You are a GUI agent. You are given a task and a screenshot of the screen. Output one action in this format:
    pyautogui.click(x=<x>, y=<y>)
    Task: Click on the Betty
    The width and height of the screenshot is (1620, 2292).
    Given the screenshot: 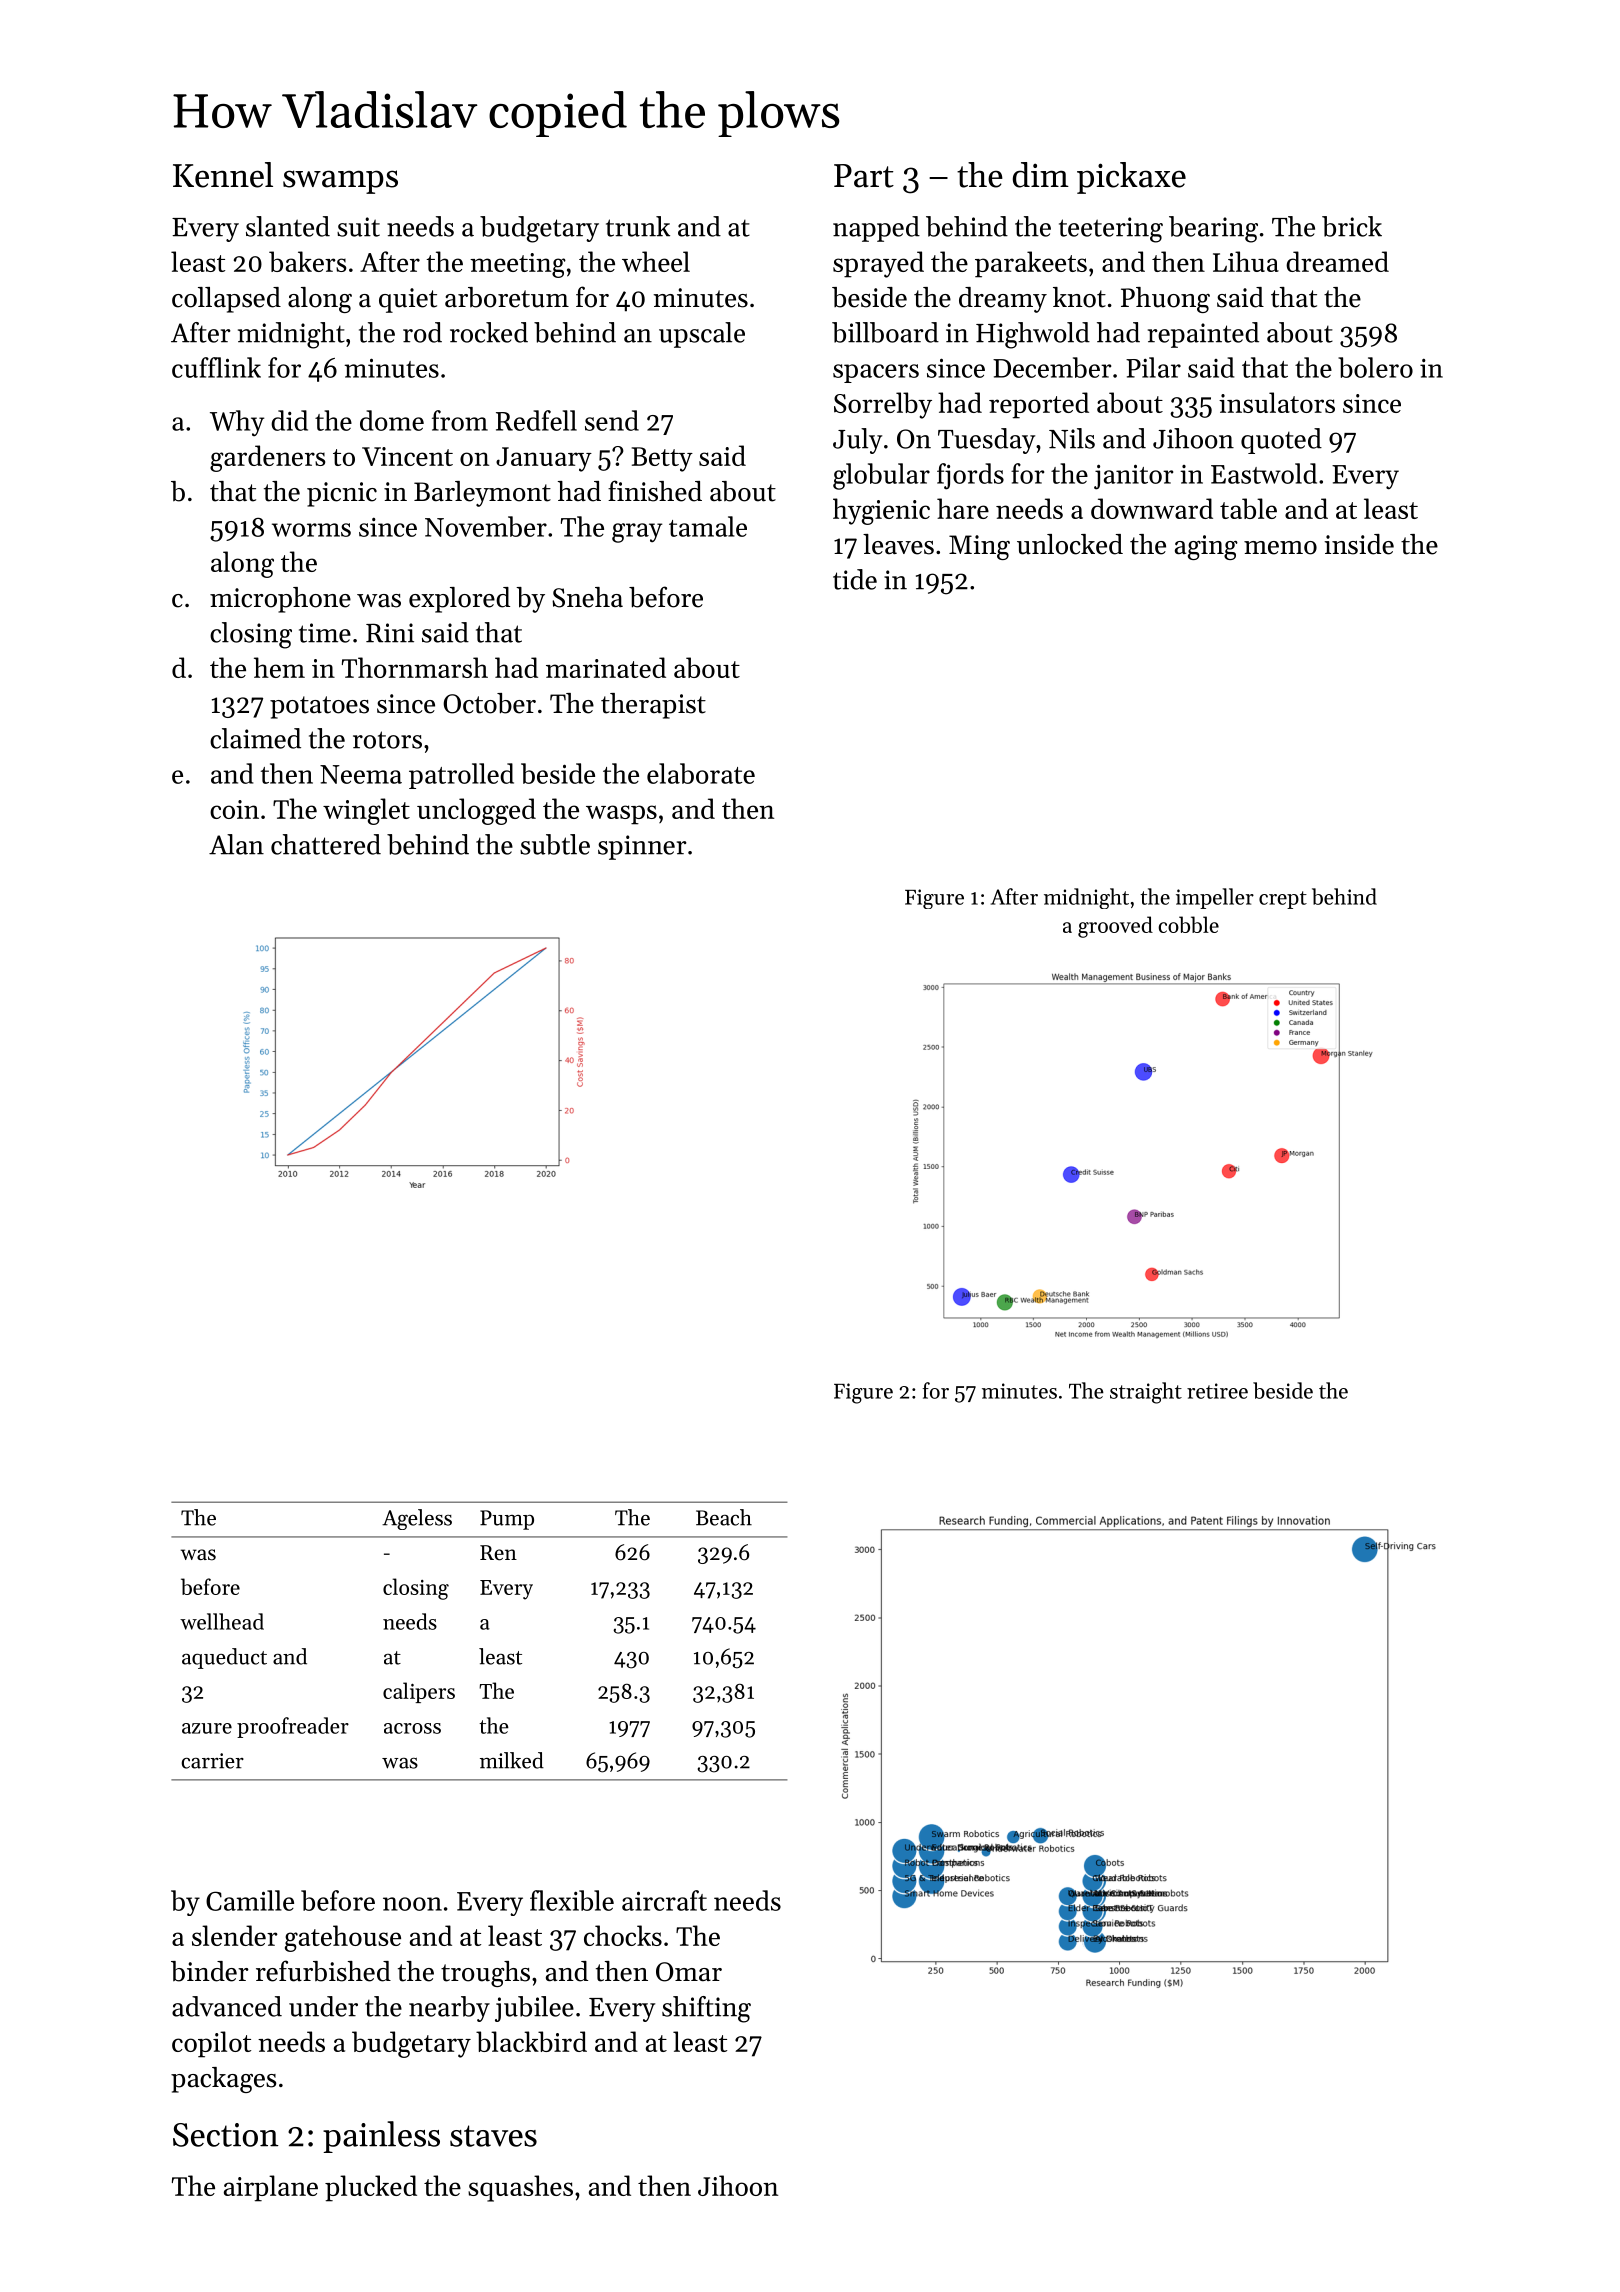 What is the action you would take?
    pyautogui.click(x=662, y=459)
